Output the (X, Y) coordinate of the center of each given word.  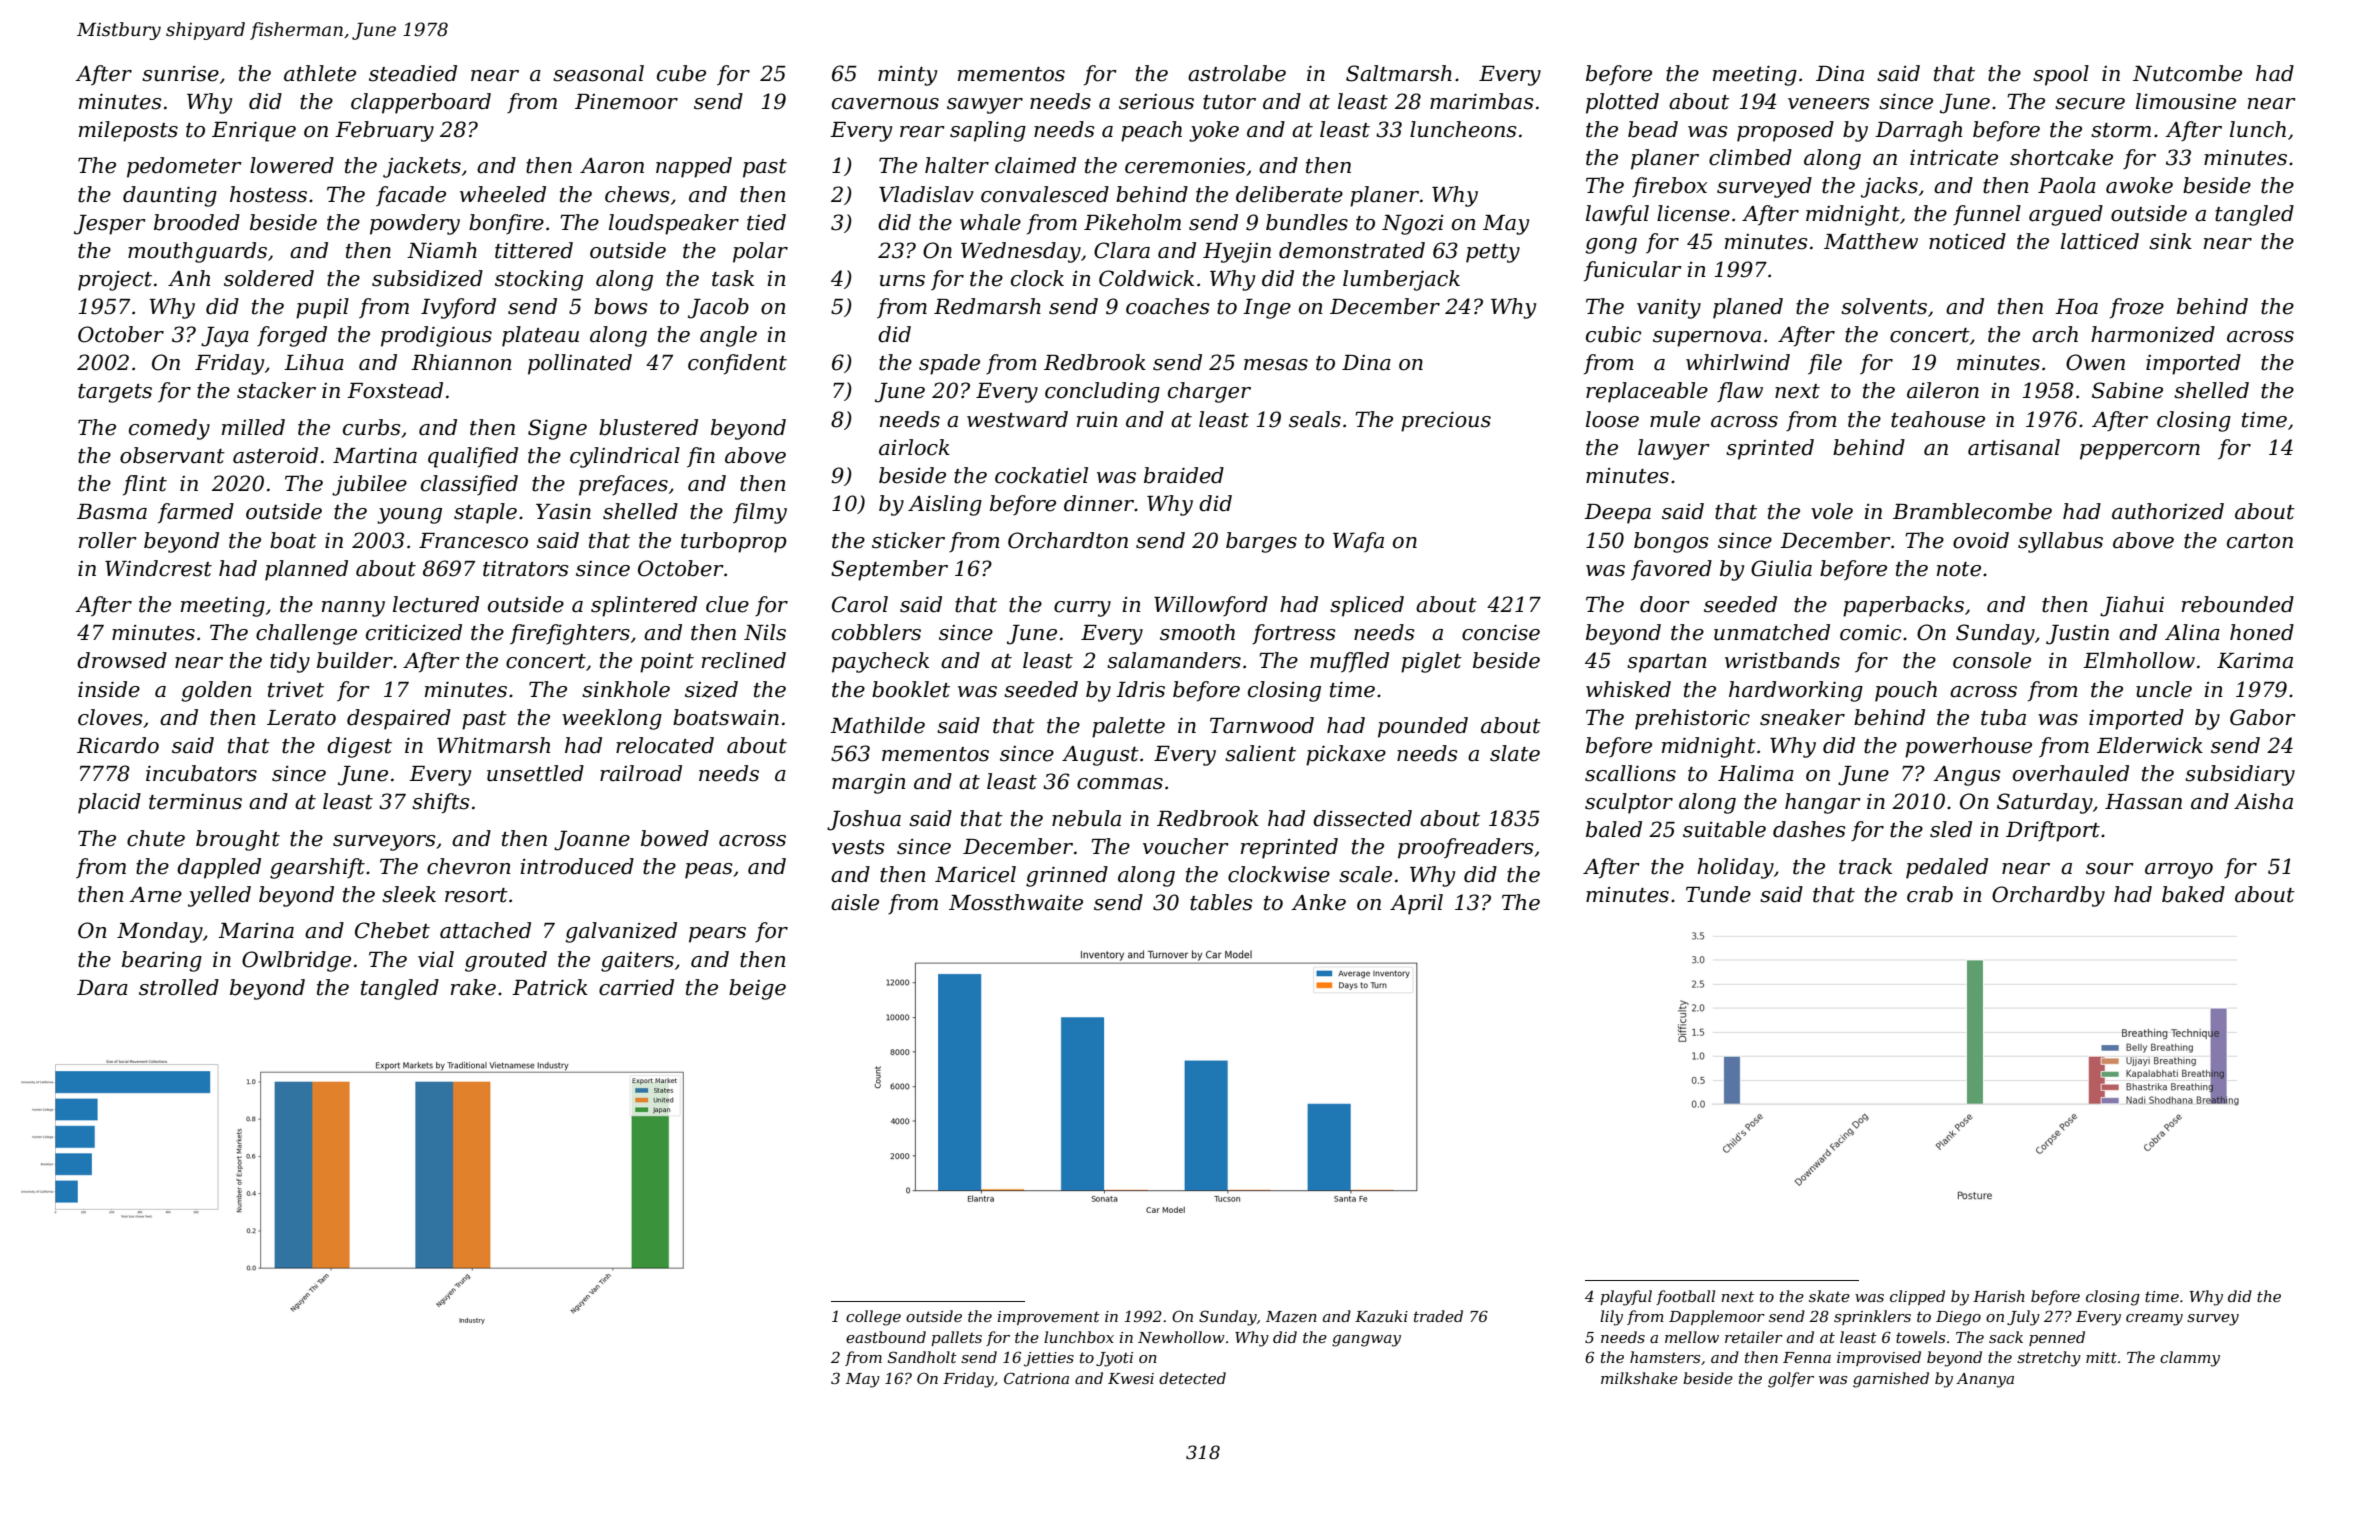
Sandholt (922, 1357)
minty (907, 76)
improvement (1049, 1318)
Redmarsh (987, 306)
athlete (320, 73)
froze (2137, 308)
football (1685, 1297)
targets (115, 393)
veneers (1829, 104)
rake (473, 987)
